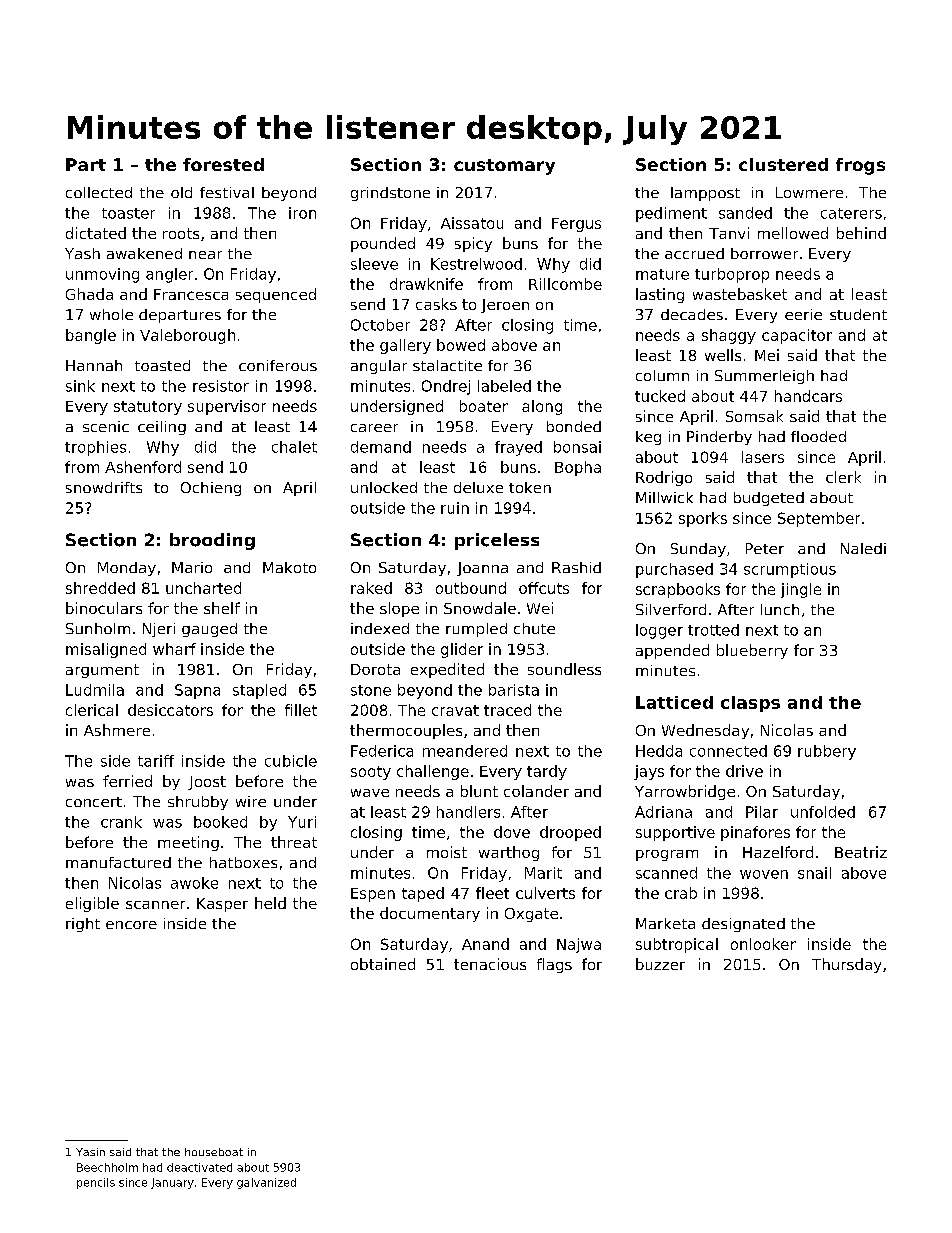  Describe the element at coordinates (94, 802) in the document. I see `concert` at that location.
